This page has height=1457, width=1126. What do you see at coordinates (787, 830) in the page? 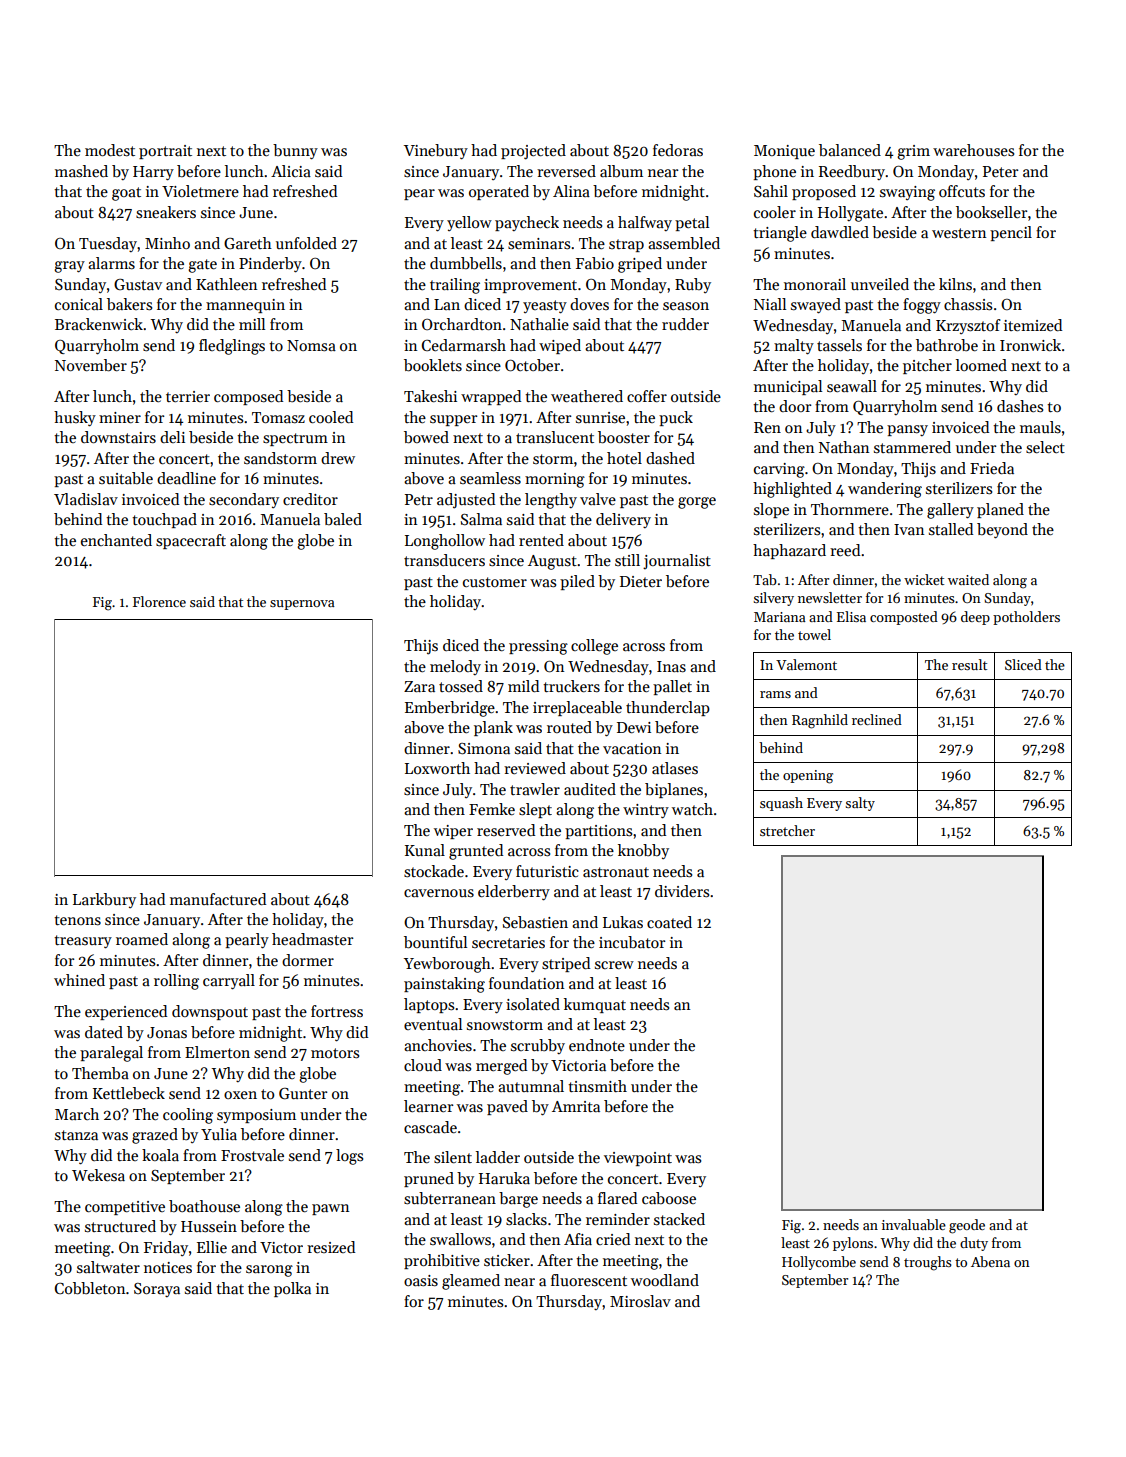
I see `stretcher` at bounding box center [787, 830].
